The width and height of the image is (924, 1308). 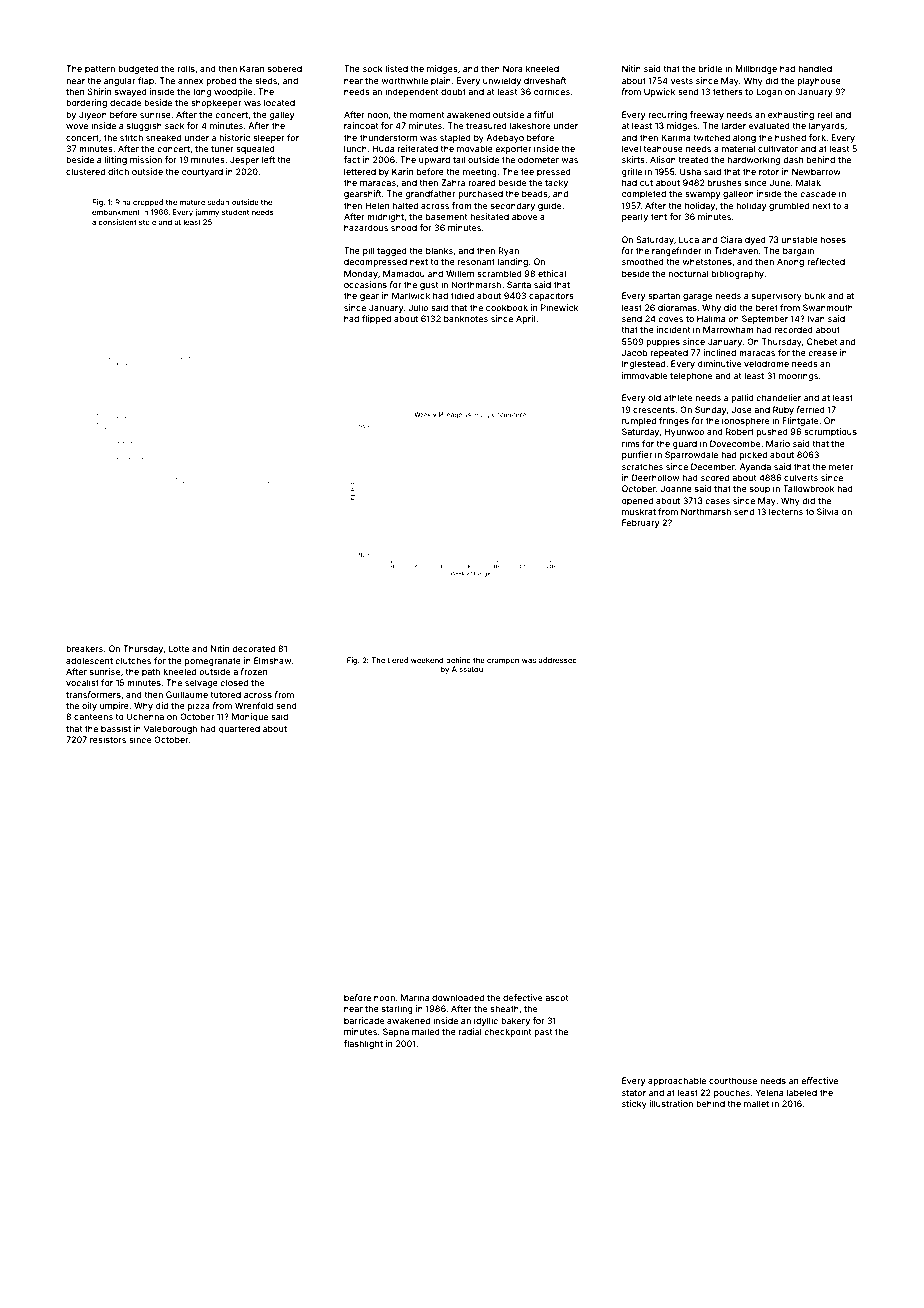 I want to click on Silvia, so click(x=828, y=511).
